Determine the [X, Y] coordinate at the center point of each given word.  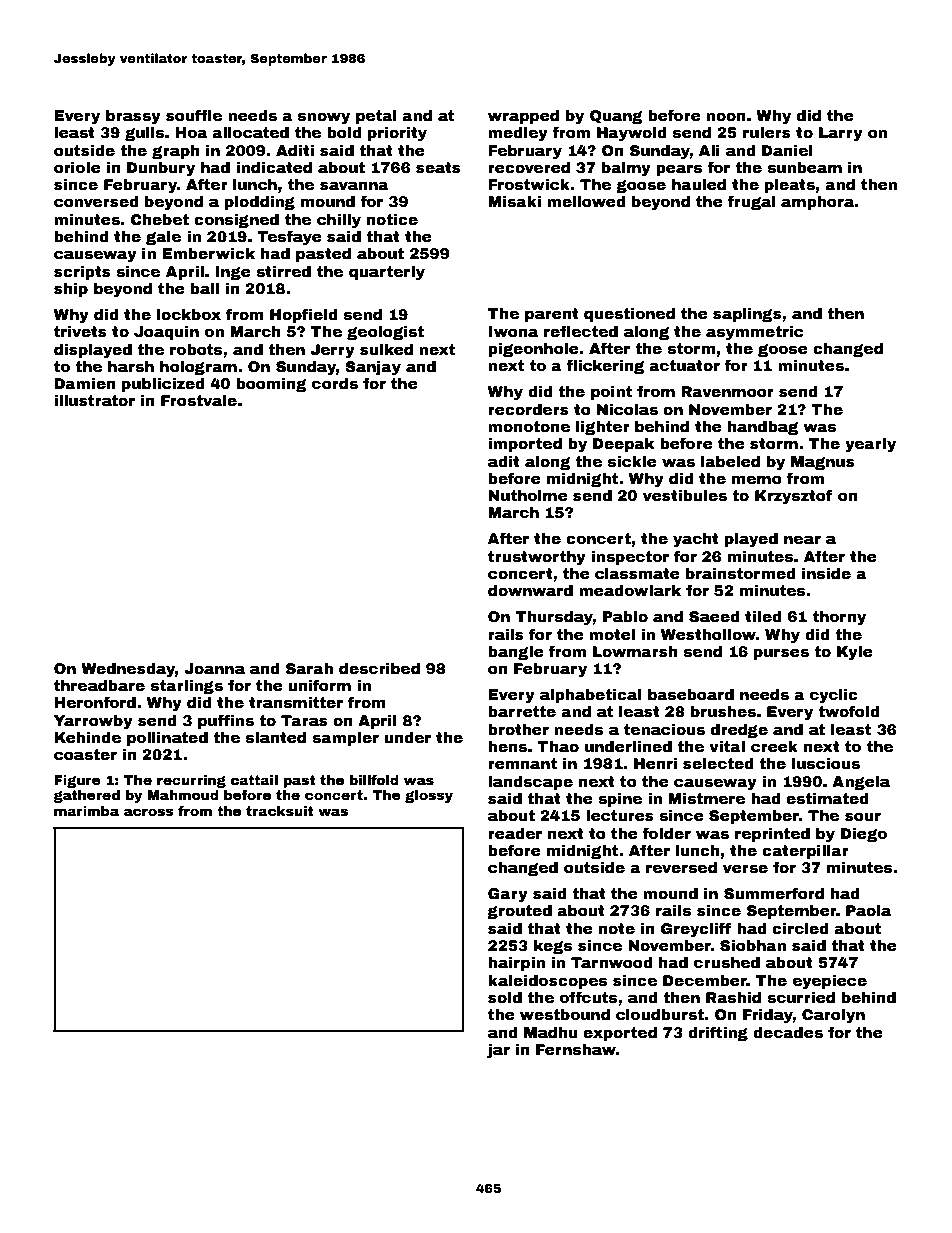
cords [335, 383]
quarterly [387, 273]
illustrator [94, 400]
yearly [870, 445]
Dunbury [161, 169]
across [149, 812]
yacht [696, 540]
